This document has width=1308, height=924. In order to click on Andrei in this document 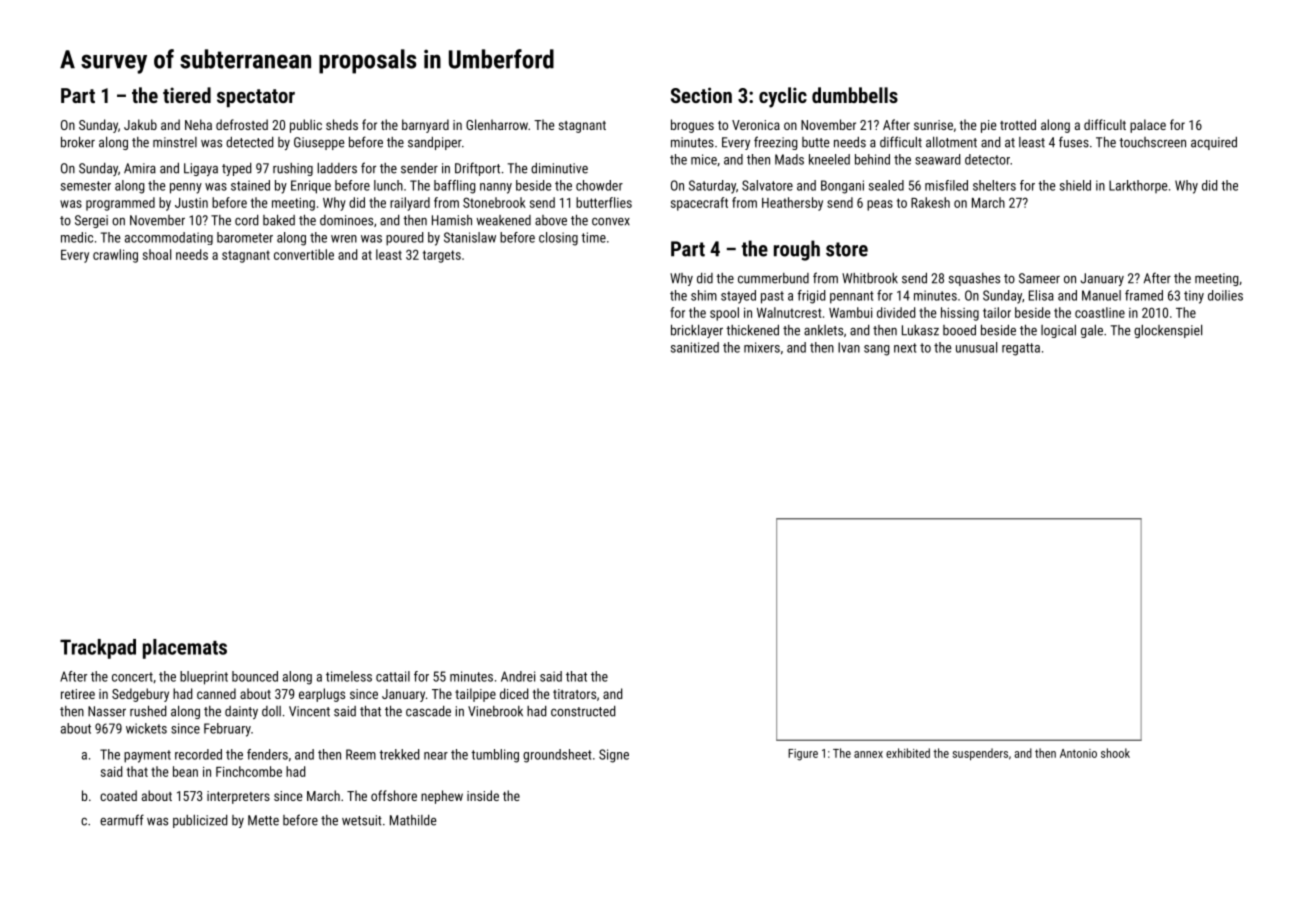, I will do `click(518, 676)`.
